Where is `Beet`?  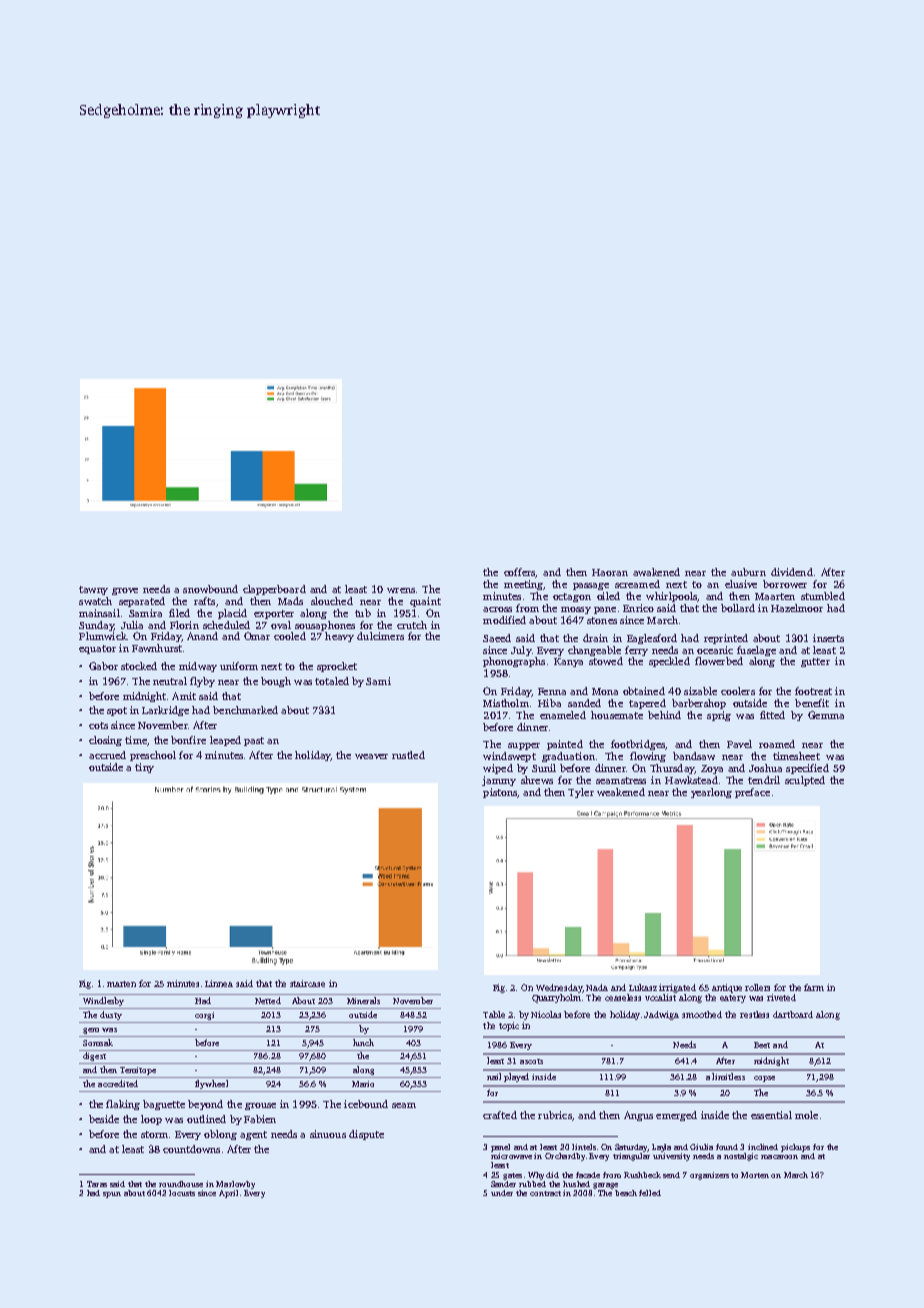
Beet is located at coordinates (762, 1045).
